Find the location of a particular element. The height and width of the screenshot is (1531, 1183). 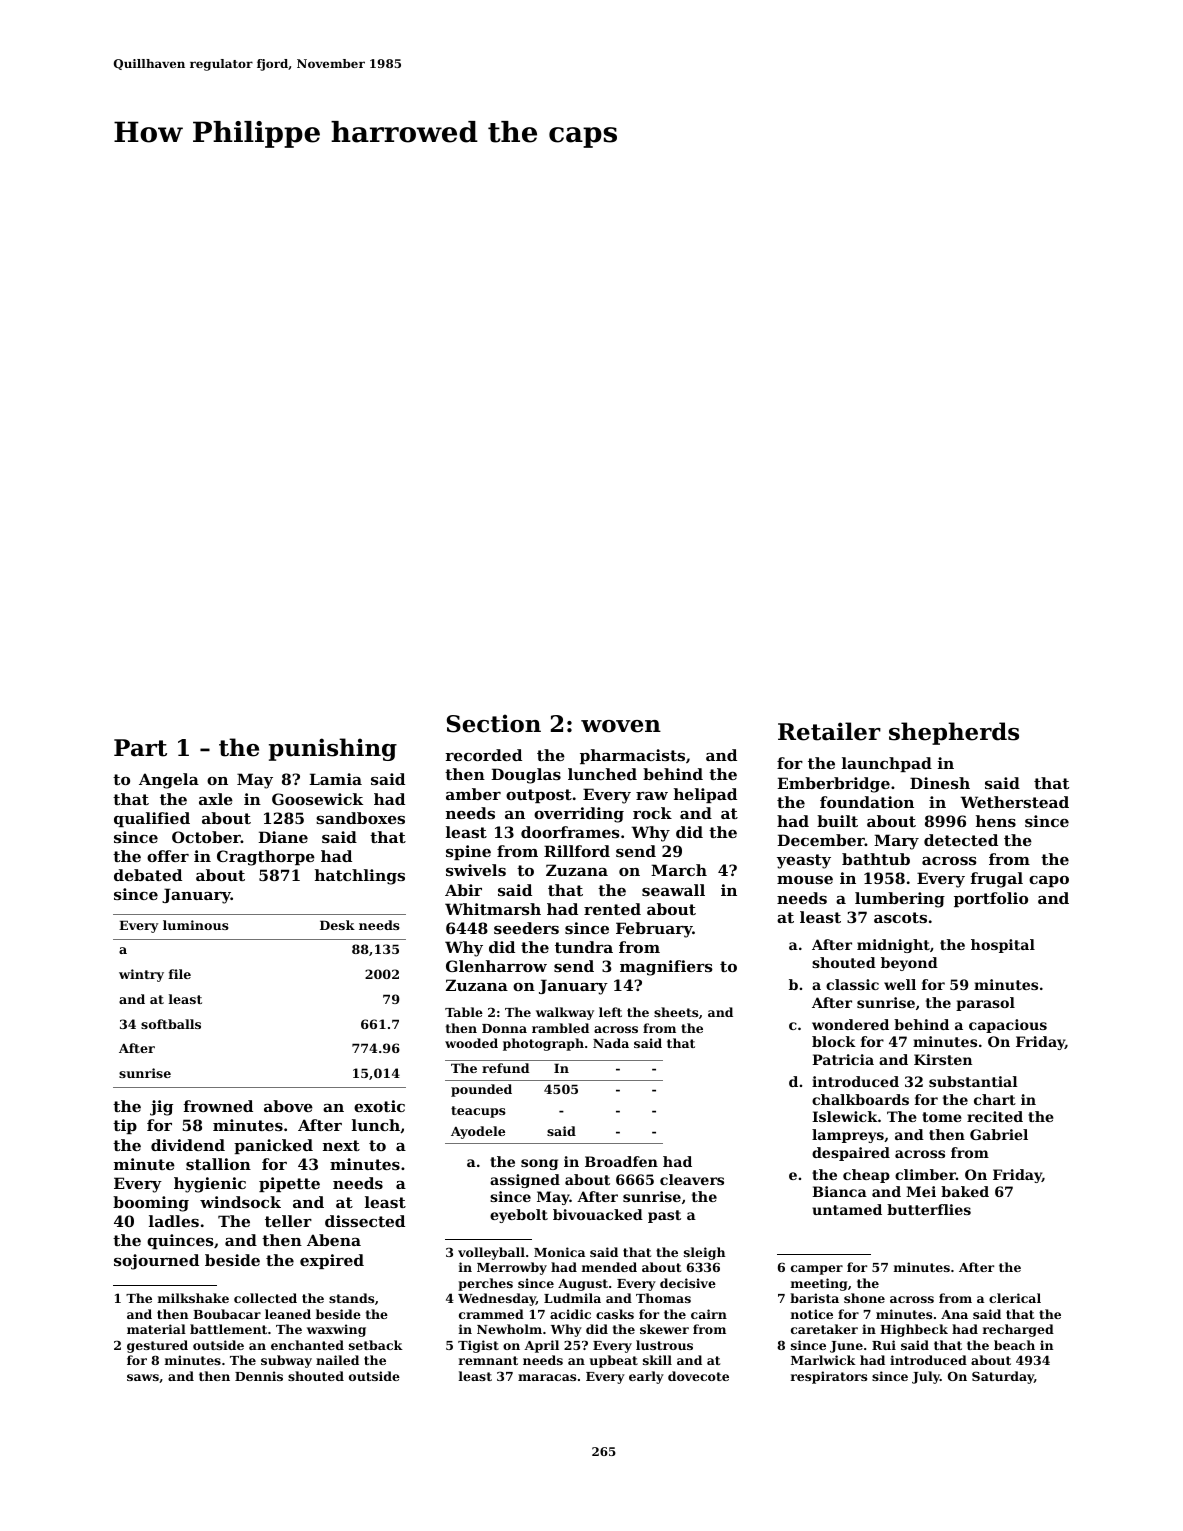

capo is located at coordinates (1049, 881).
